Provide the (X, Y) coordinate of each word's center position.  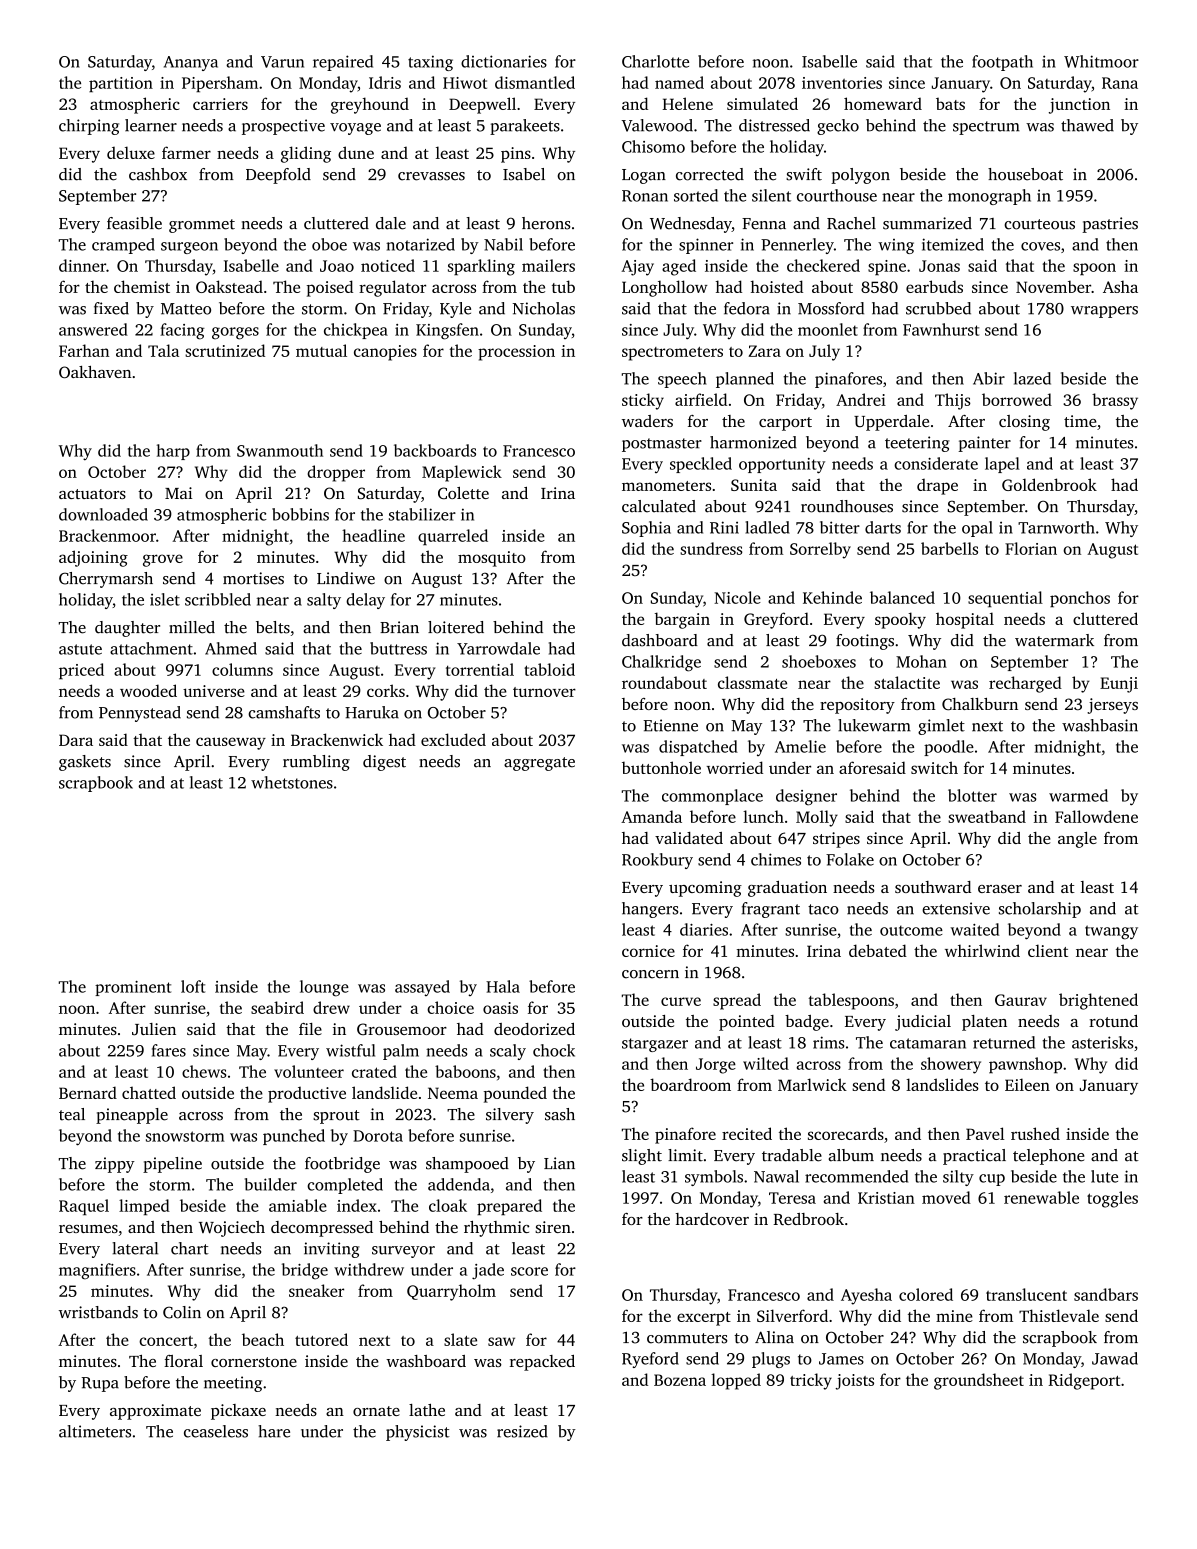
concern (650, 974)
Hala (503, 986)
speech (682, 380)
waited (975, 929)
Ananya (191, 63)
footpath (1002, 63)
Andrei (861, 399)
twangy (1111, 932)
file (310, 1029)
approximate (155, 1412)
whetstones (292, 782)
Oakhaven (95, 372)
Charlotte (655, 61)
